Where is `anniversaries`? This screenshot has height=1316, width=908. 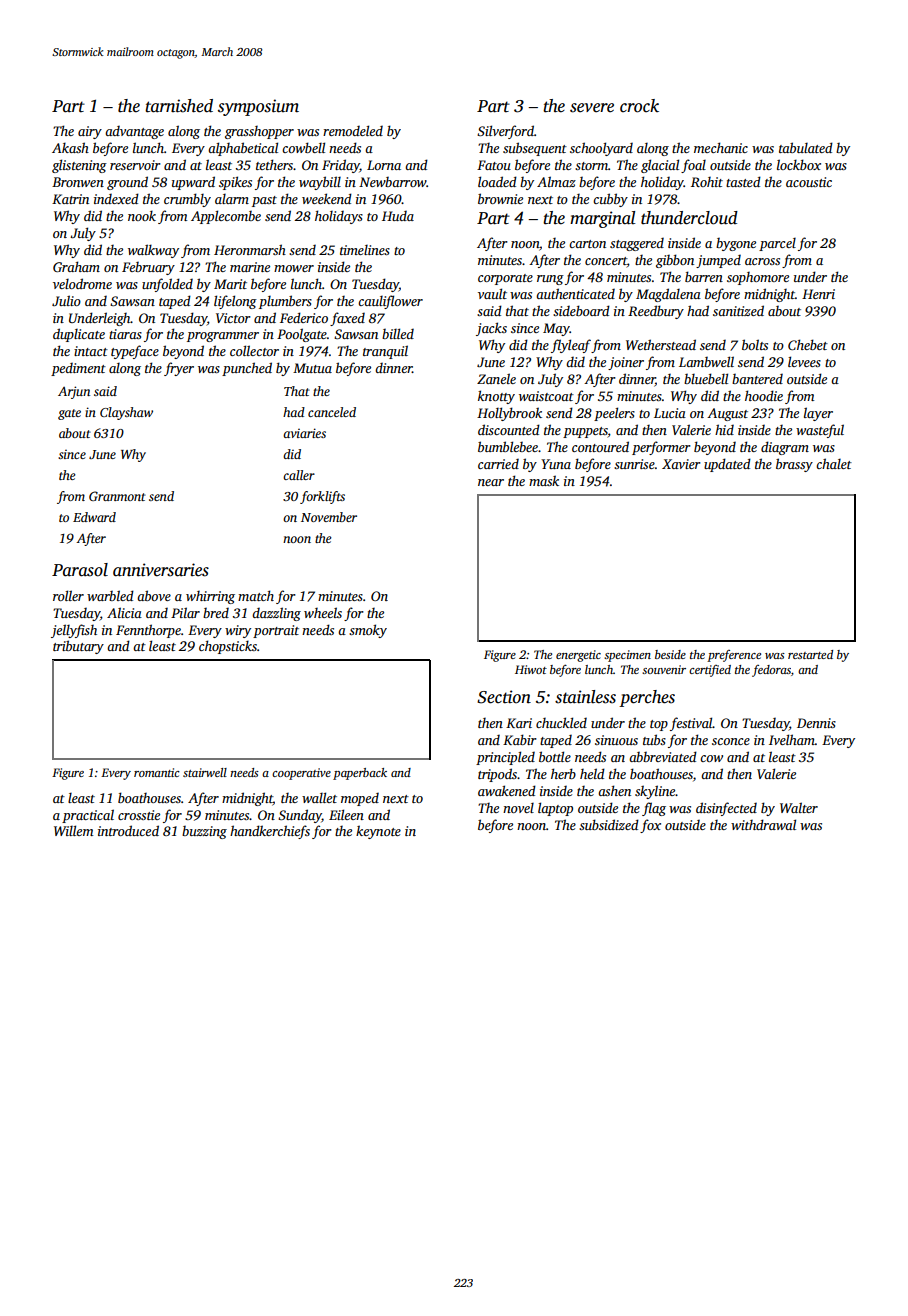
anniversaries is located at coordinates (161, 570).
